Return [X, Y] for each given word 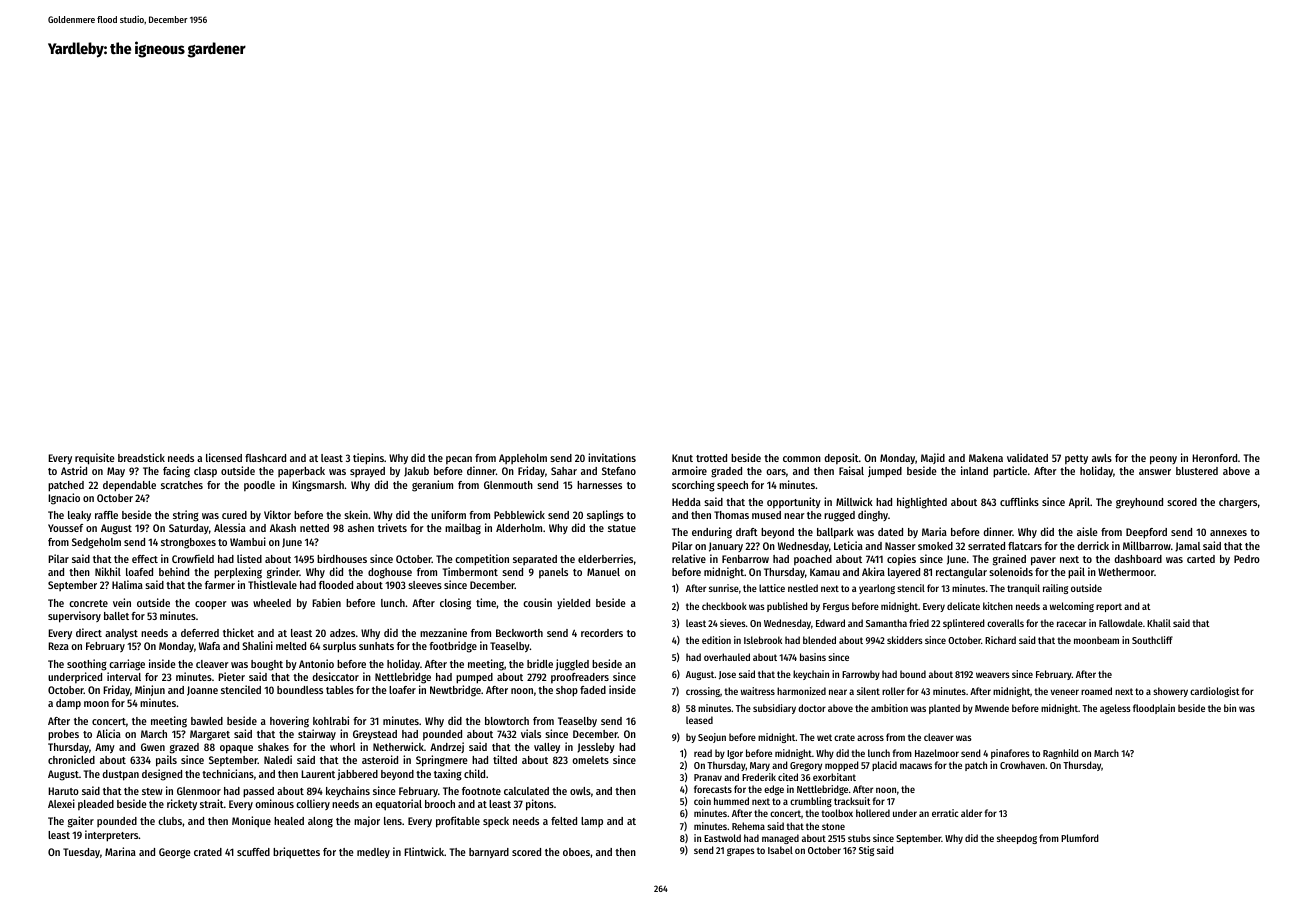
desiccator [335, 676]
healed [289, 821]
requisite [95, 459]
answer [1155, 472]
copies [901, 560]
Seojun [712, 738]
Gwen [153, 747]
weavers [993, 675]
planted [944, 709]
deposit [841, 459]
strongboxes [188, 543]
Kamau [825, 572]
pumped [474, 678]
